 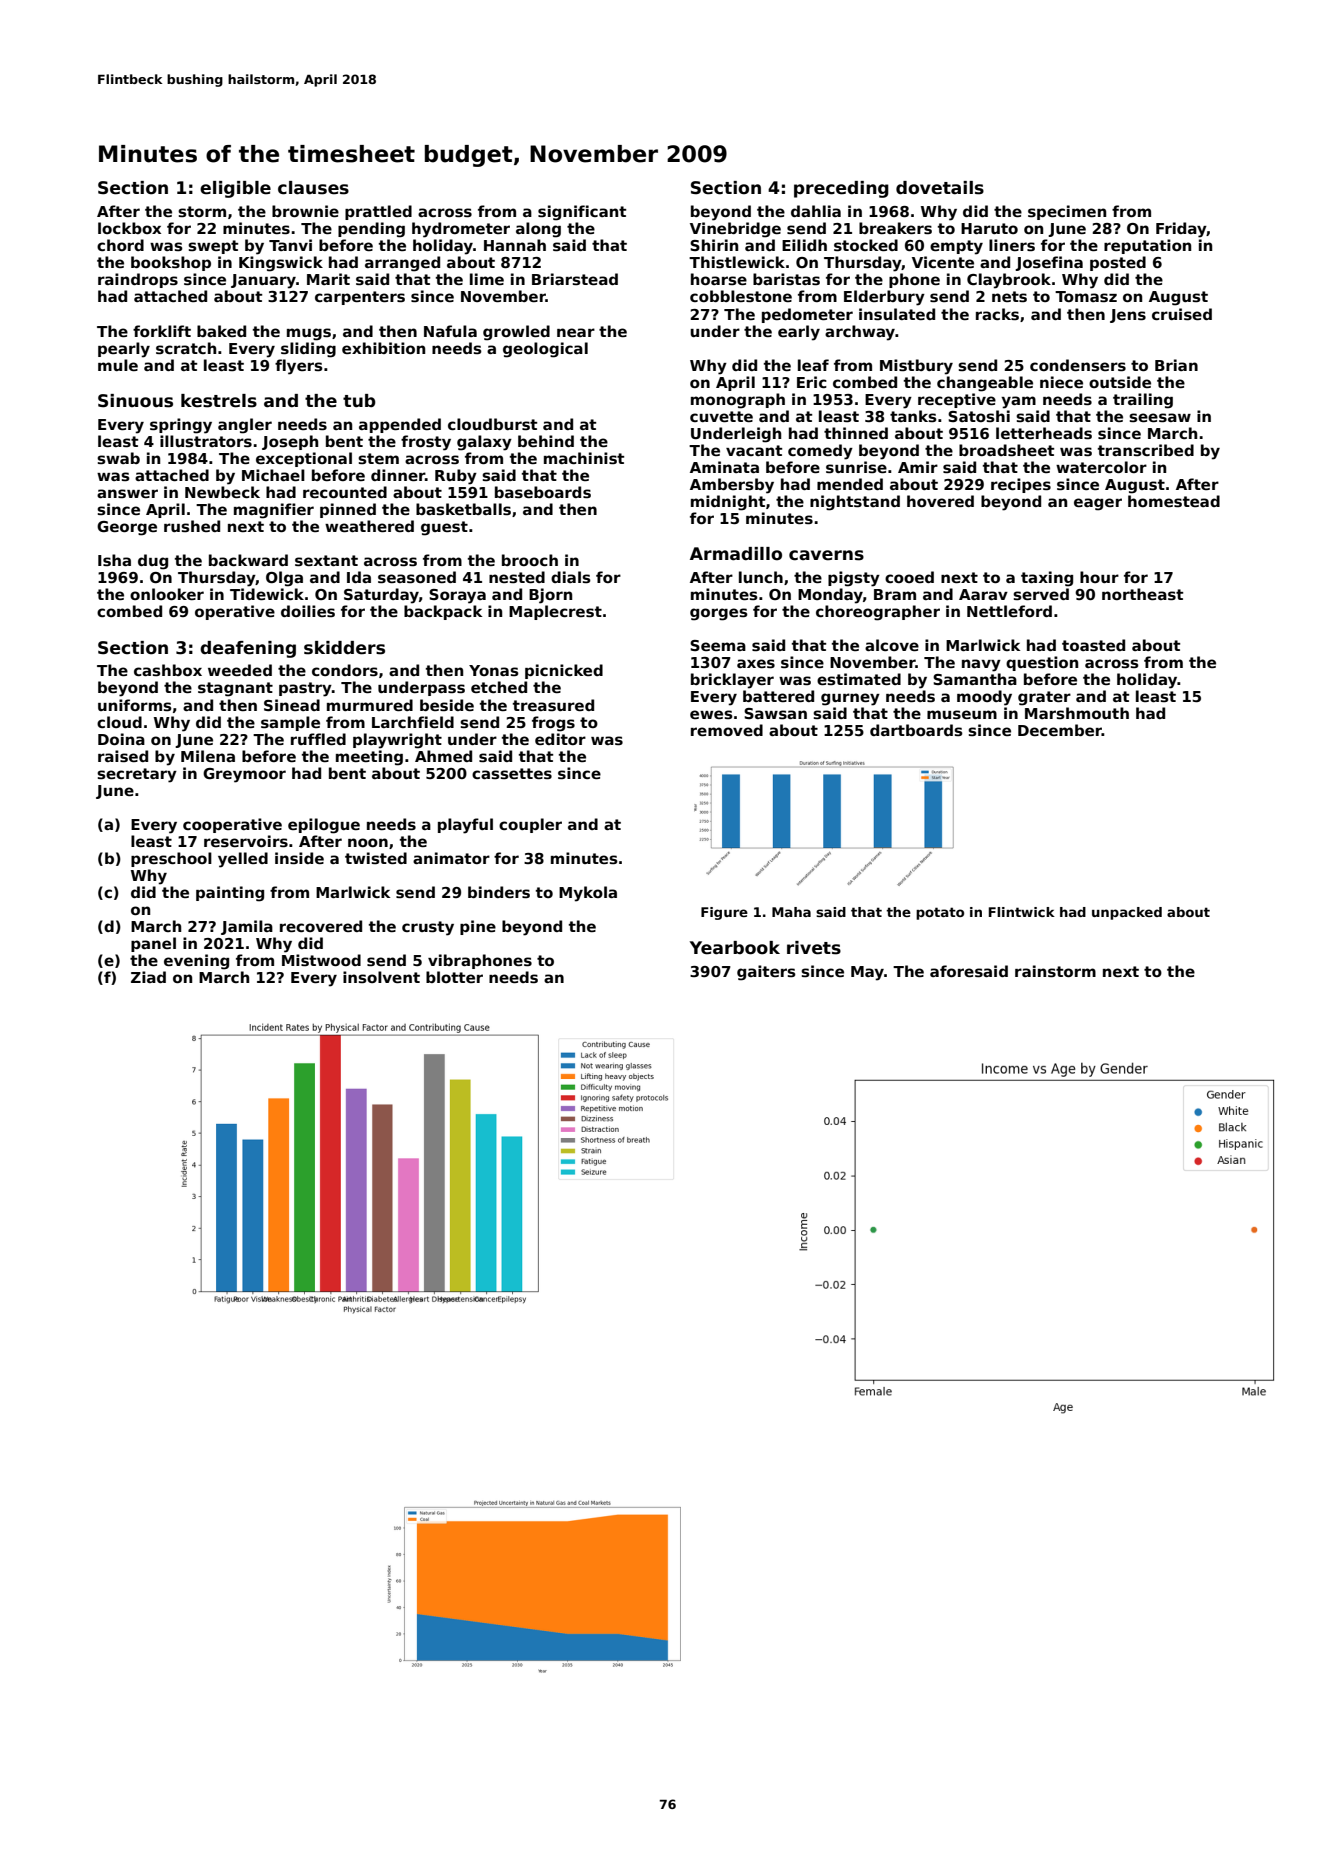 What do you see at coordinates (588, 894) in the screenshot?
I see `Mykola` at bounding box center [588, 894].
